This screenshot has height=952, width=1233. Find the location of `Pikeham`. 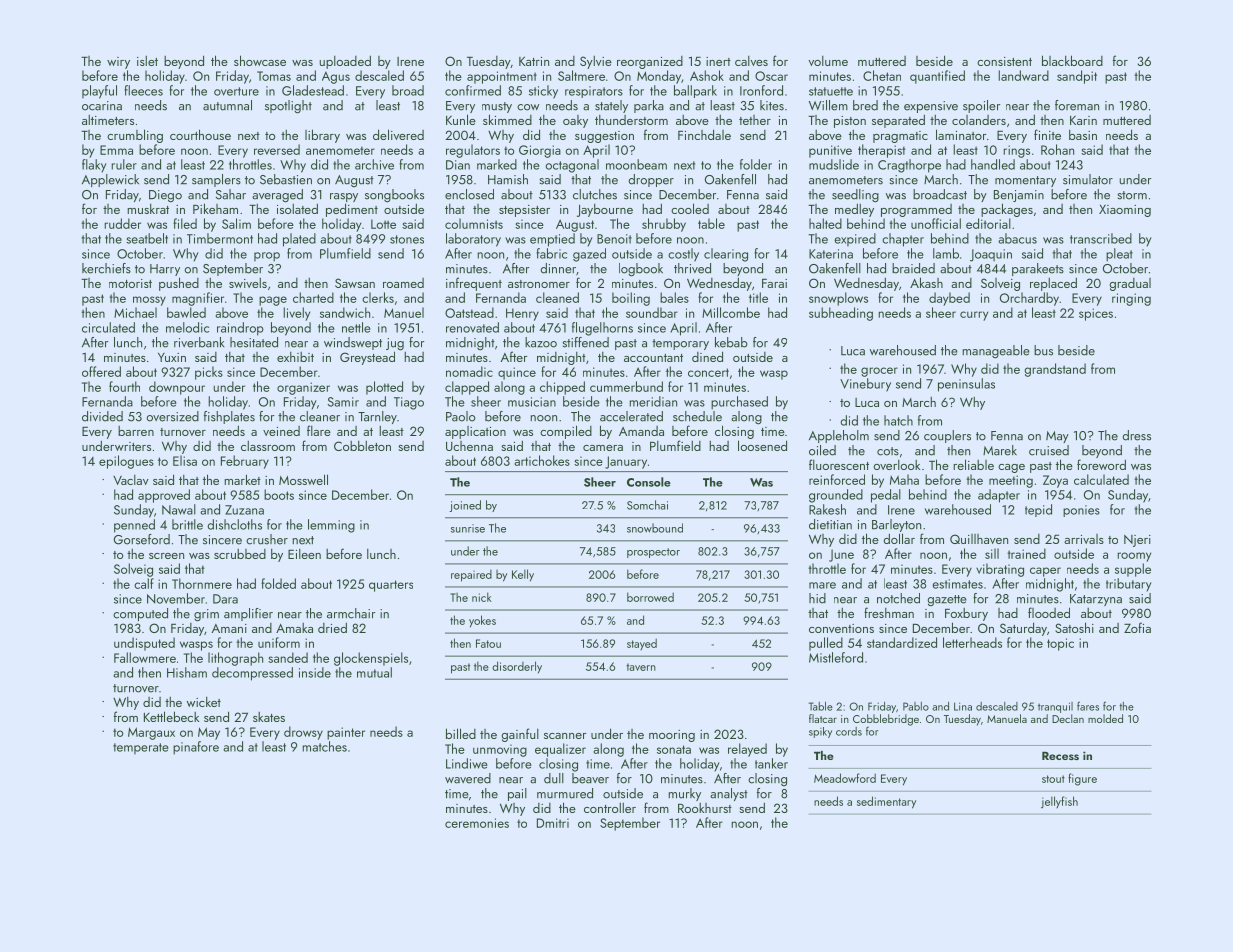

Pikeham is located at coordinates (215, 208).
